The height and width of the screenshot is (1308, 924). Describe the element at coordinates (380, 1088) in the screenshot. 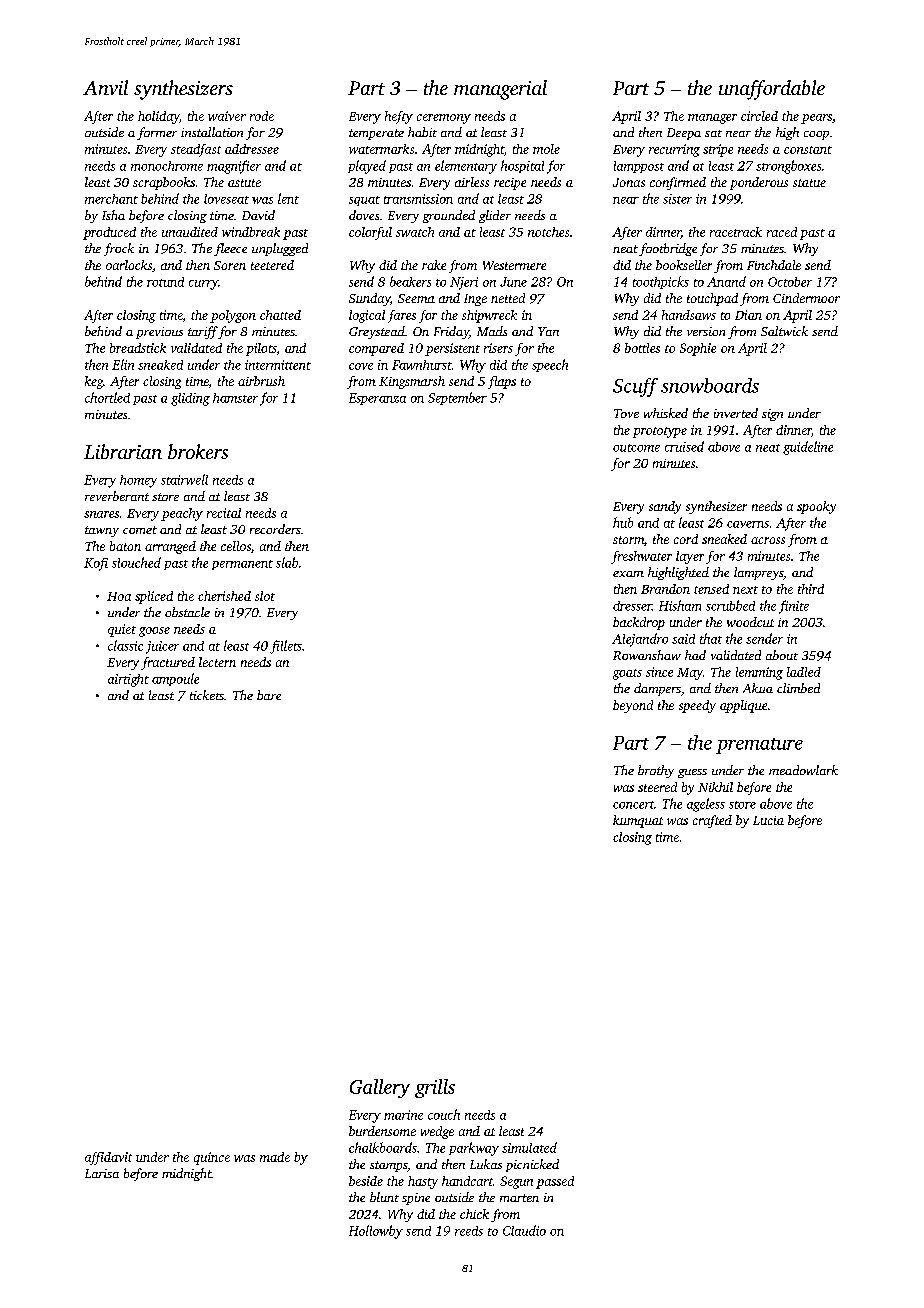

I see `Gallery` at that location.
